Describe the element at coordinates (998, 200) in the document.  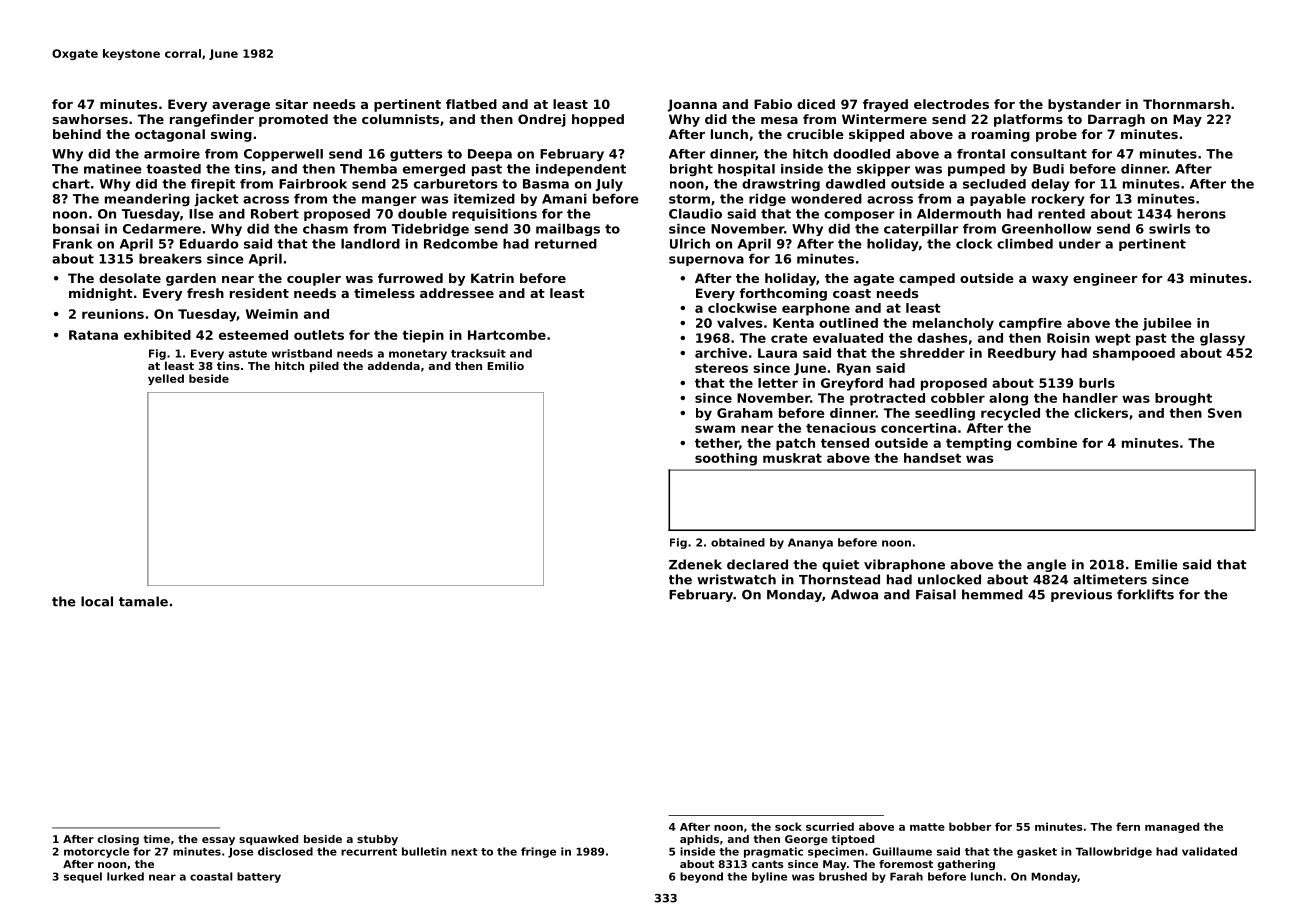
I see `payable` at that location.
